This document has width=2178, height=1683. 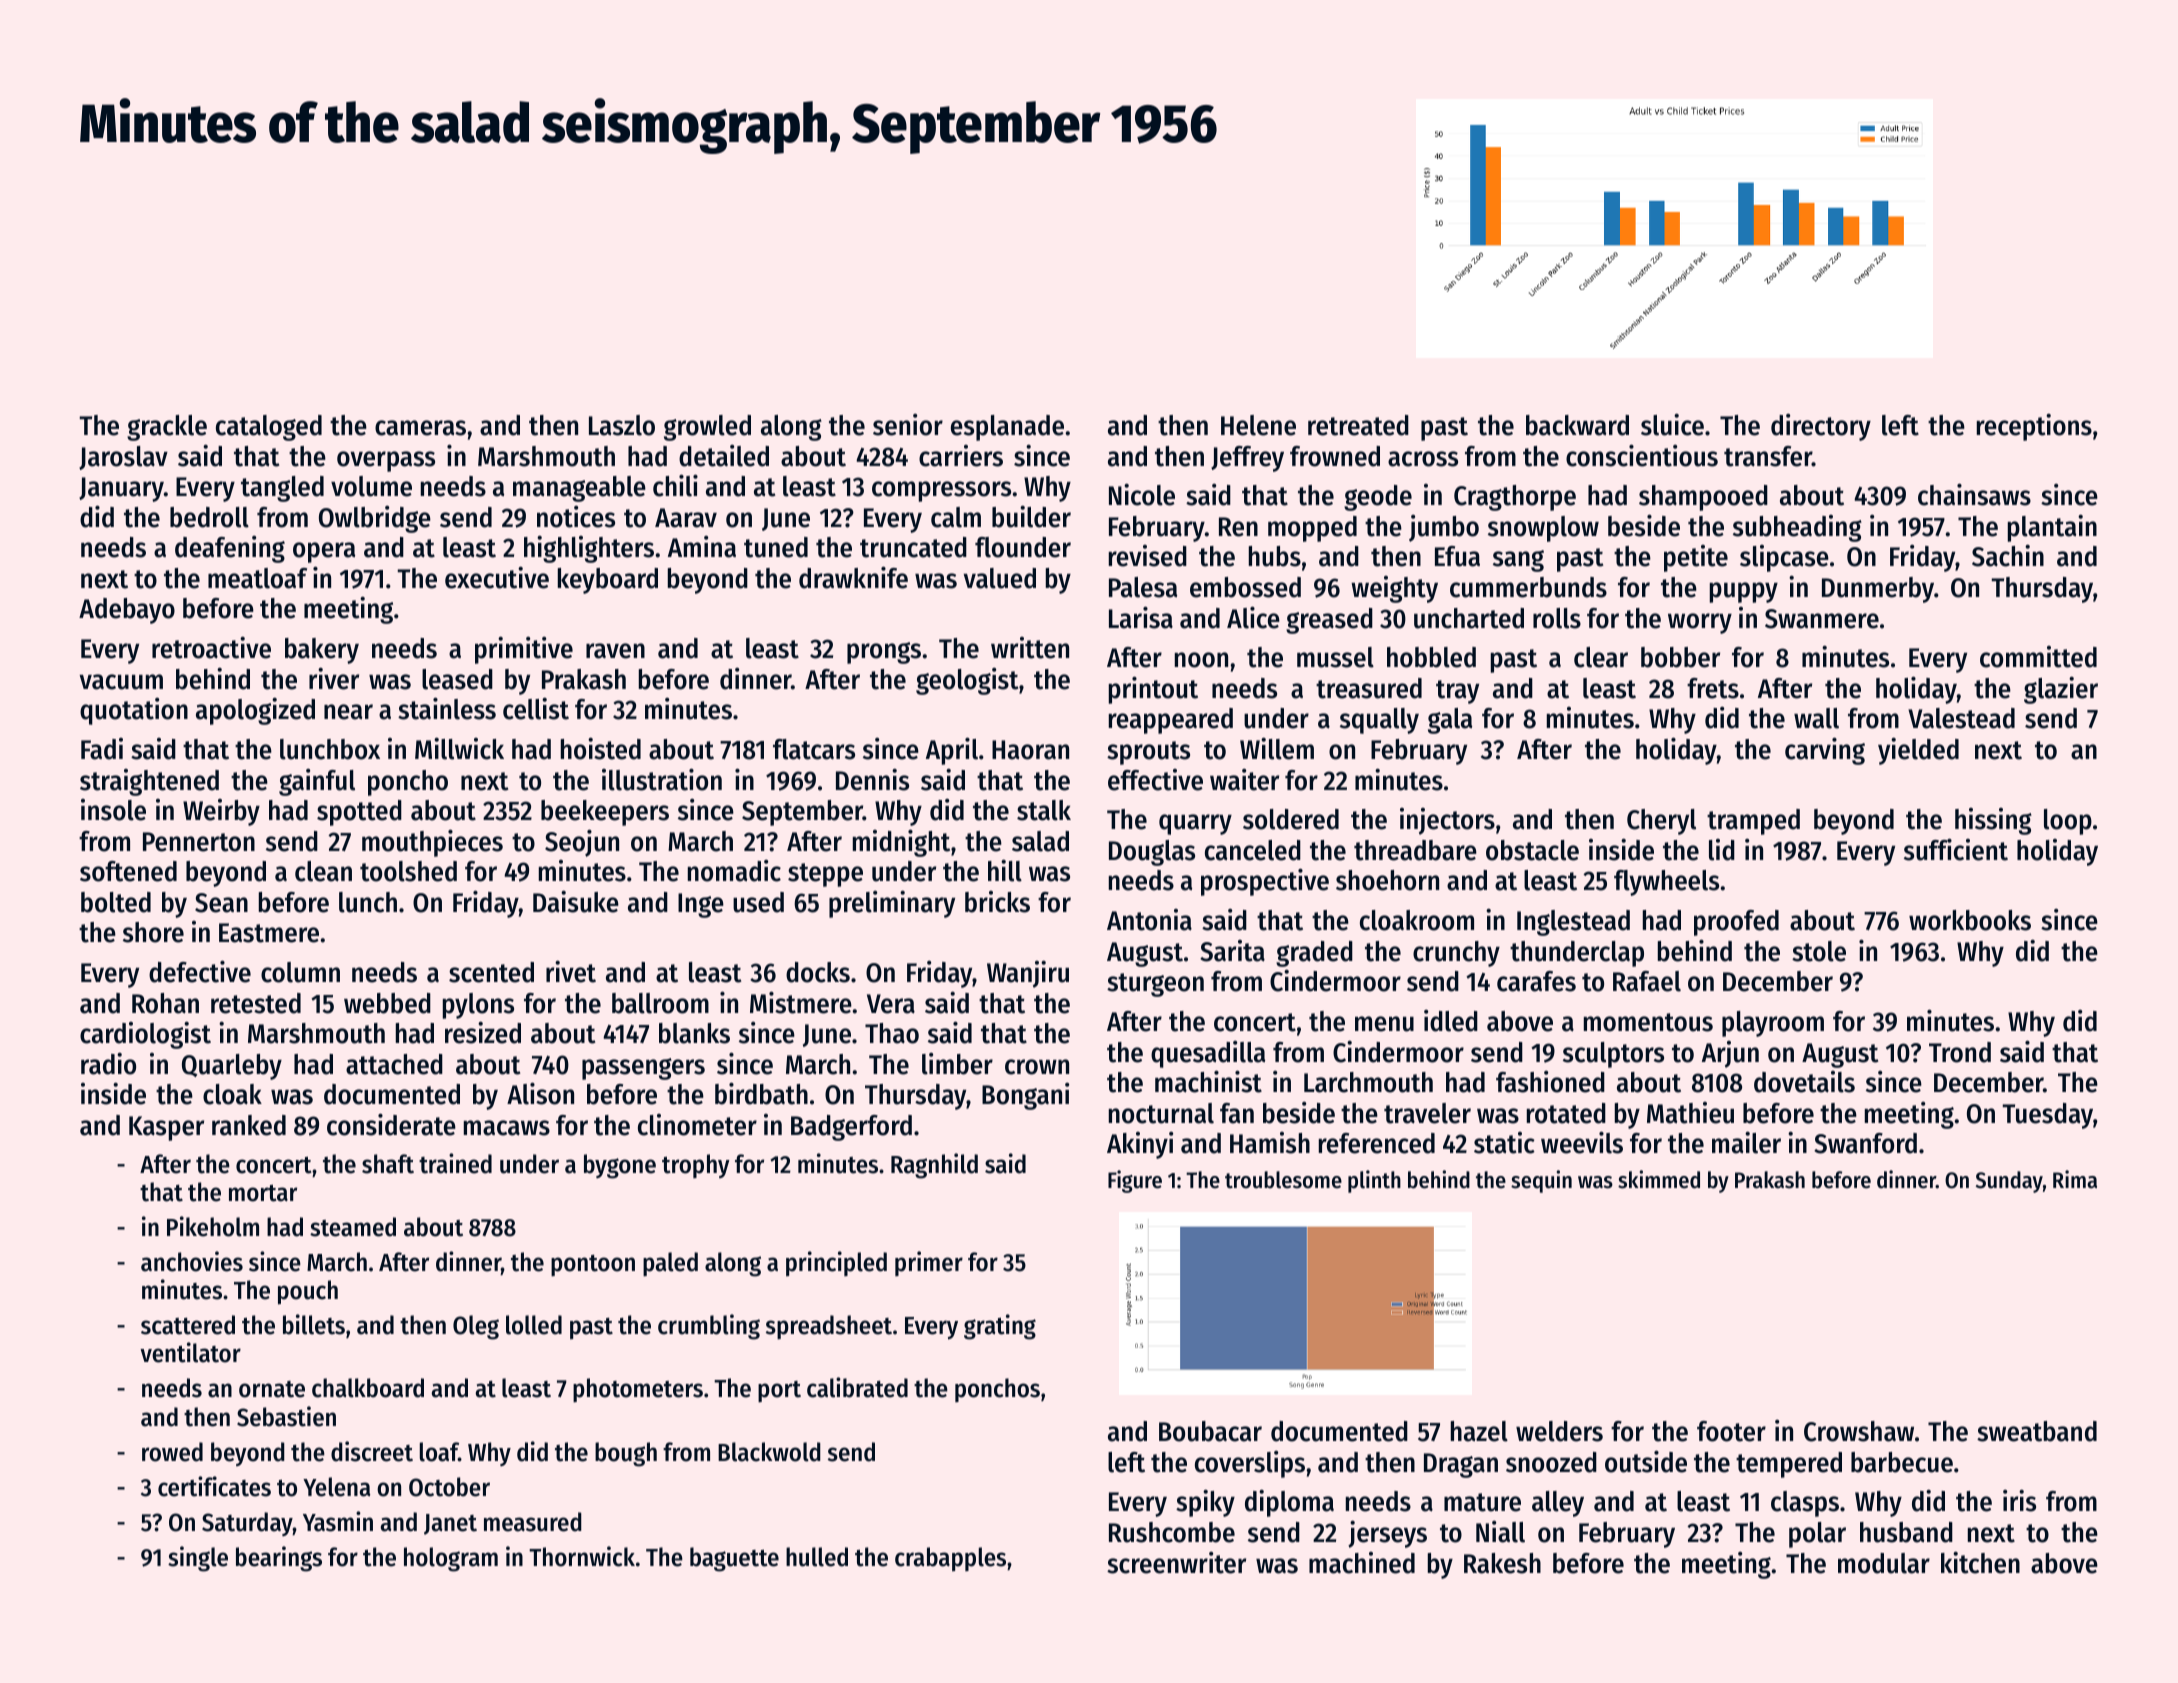 What do you see at coordinates (571, 971) in the document?
I see `rivet` at bounding box center [571, 971].
